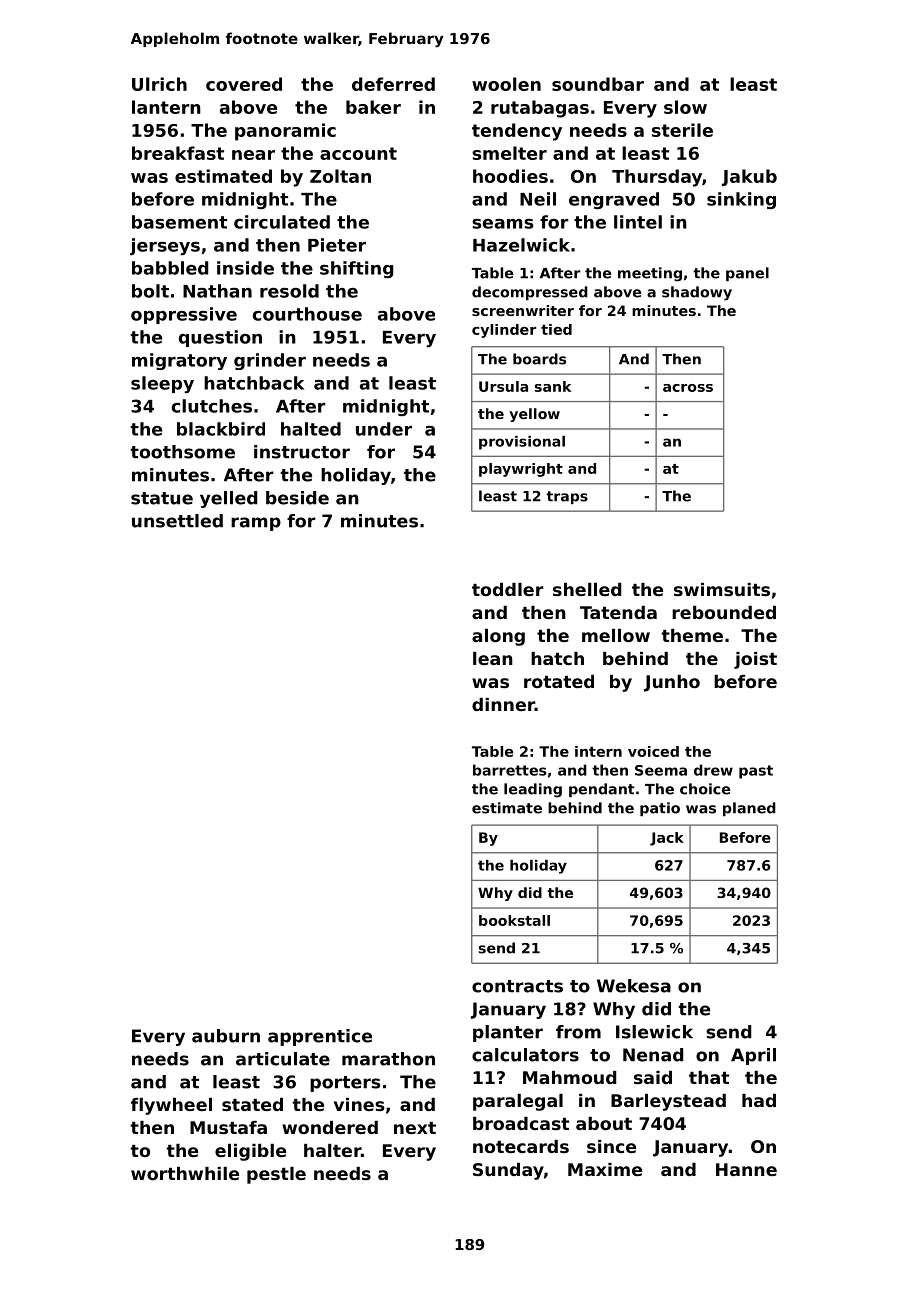 This screenshot has width=908, height=1316. I want to click on woolen, so click(506, 84).
